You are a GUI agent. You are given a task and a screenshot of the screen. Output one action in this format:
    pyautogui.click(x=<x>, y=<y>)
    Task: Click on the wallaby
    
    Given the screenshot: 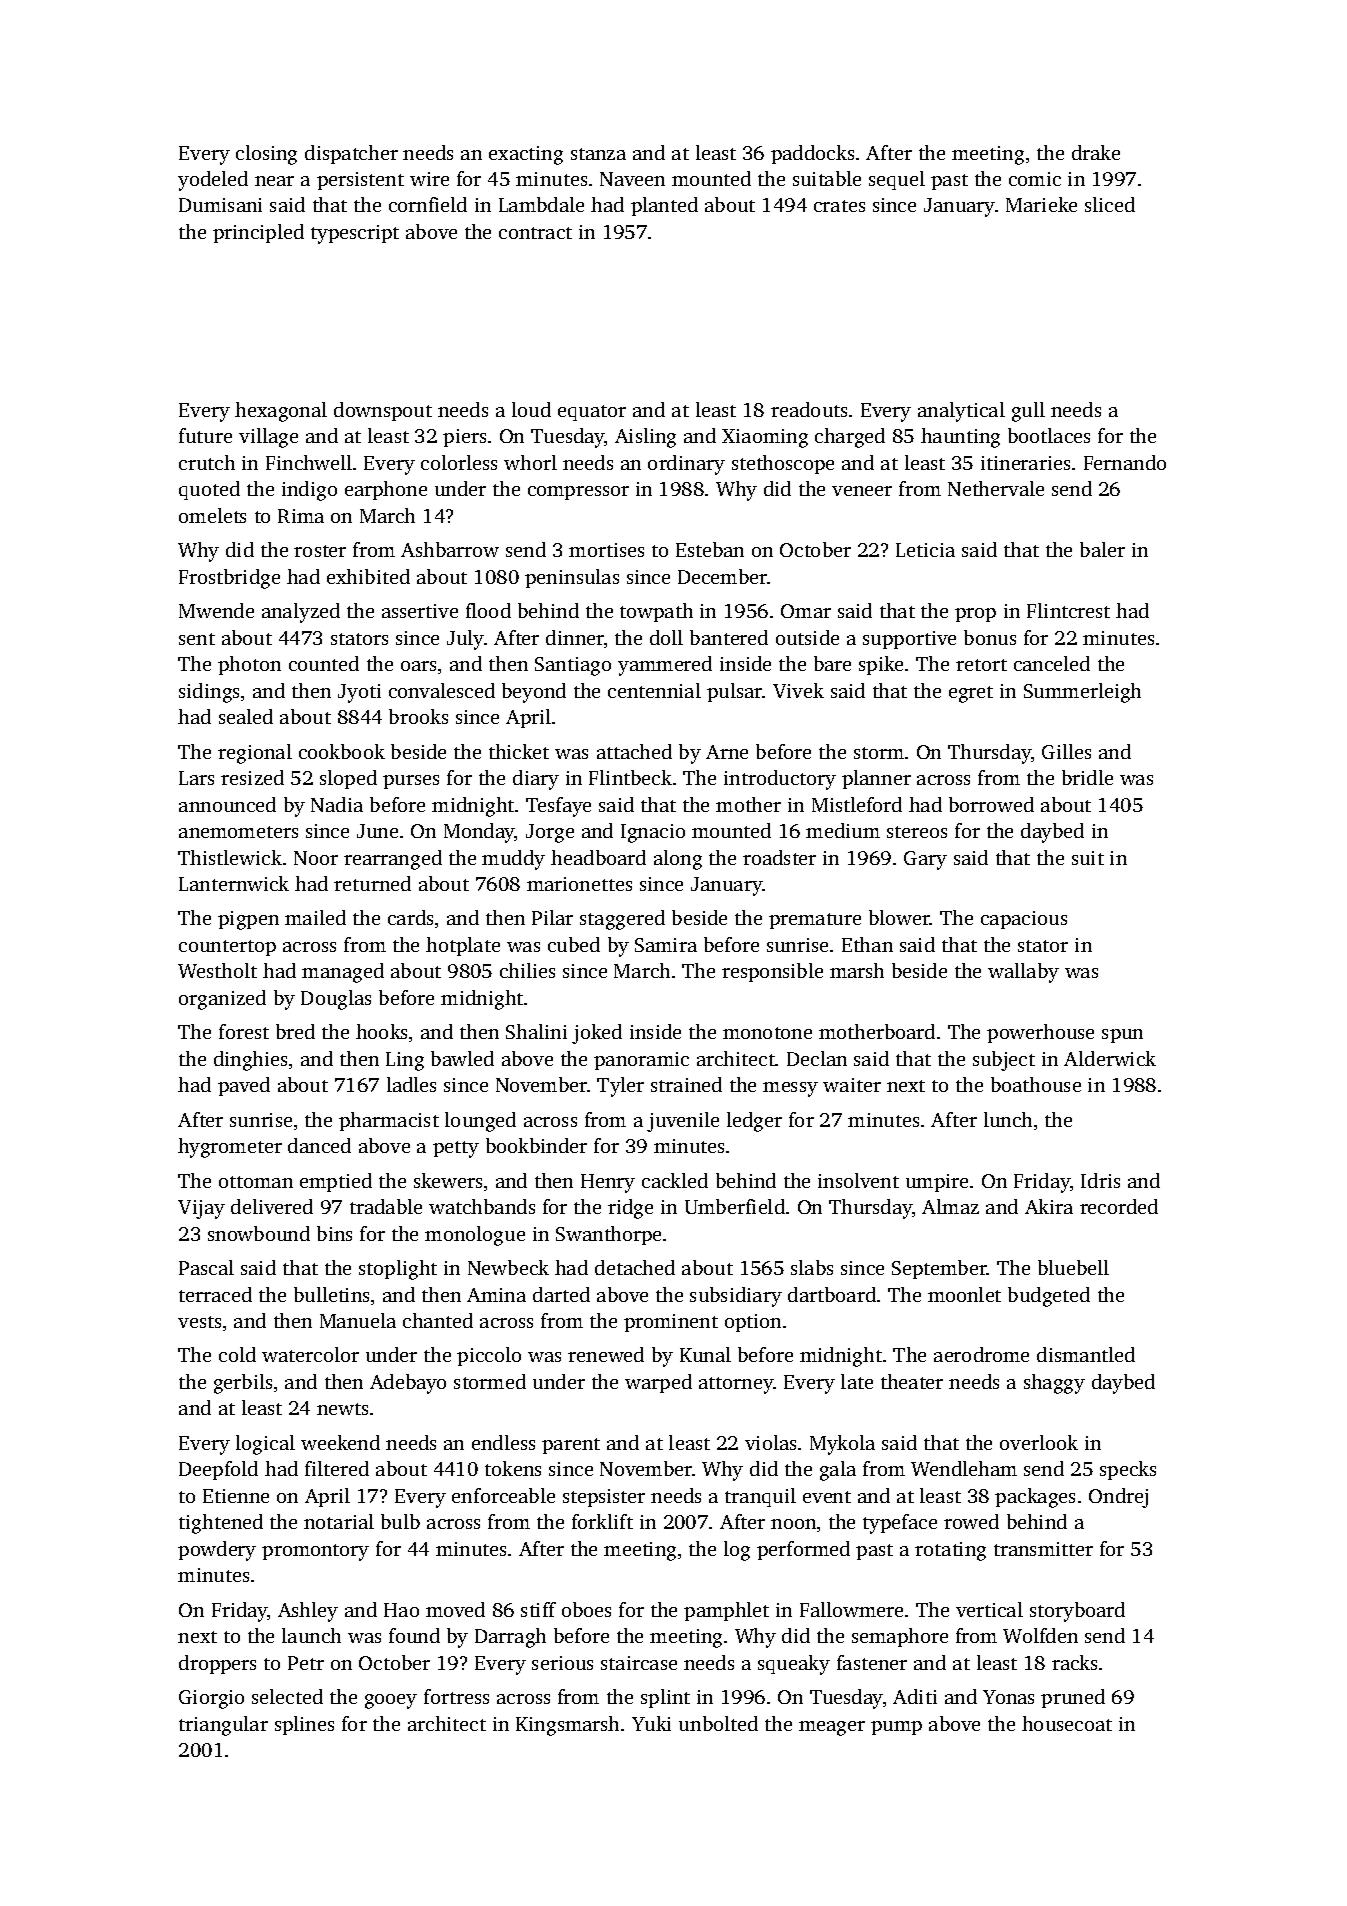 What is the action you would take?
    pyautogui.click(x=1023, y=973)
